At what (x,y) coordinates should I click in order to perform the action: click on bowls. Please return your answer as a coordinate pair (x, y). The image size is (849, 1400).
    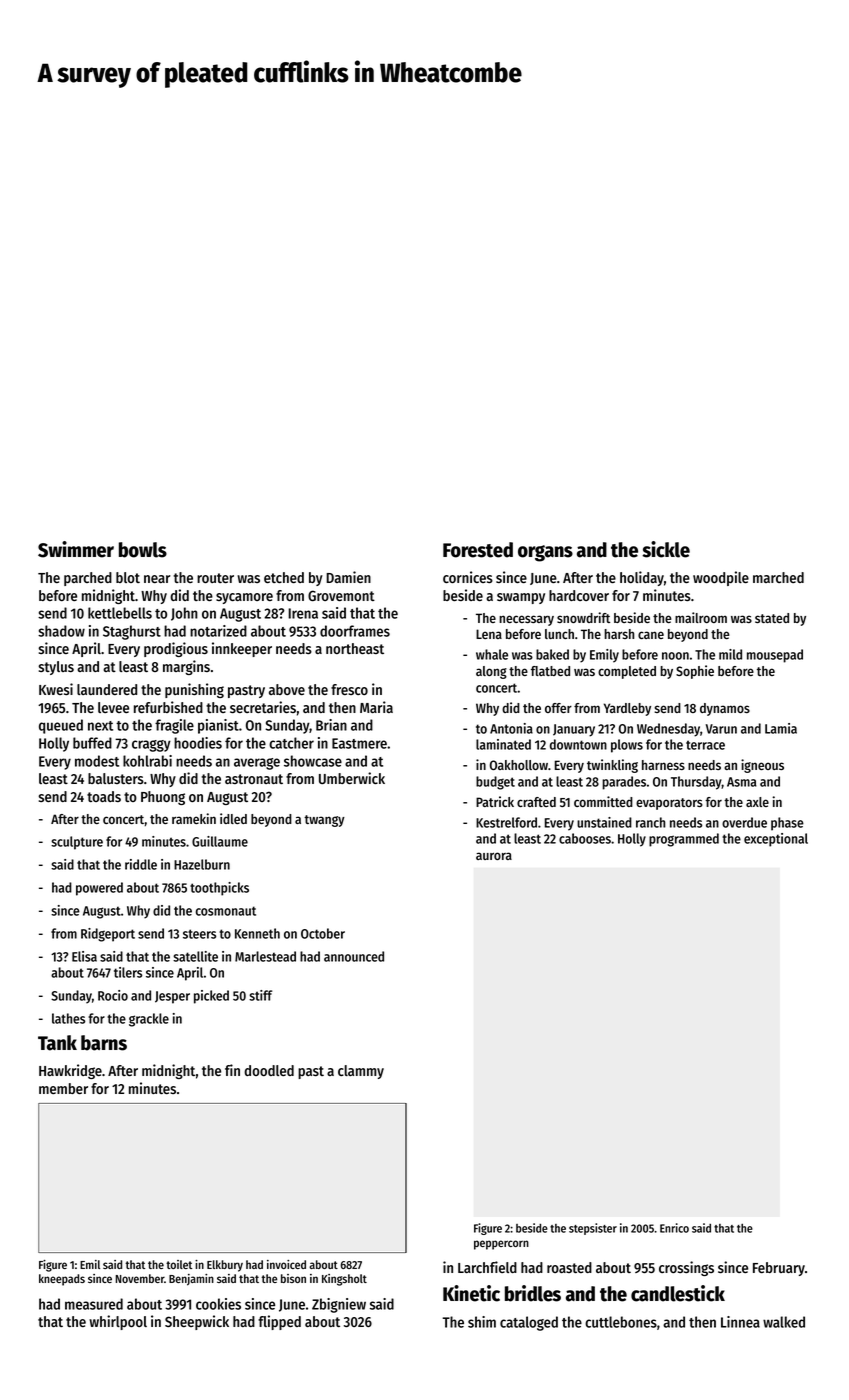
    Looking at the image, I should click on (143, 550).
